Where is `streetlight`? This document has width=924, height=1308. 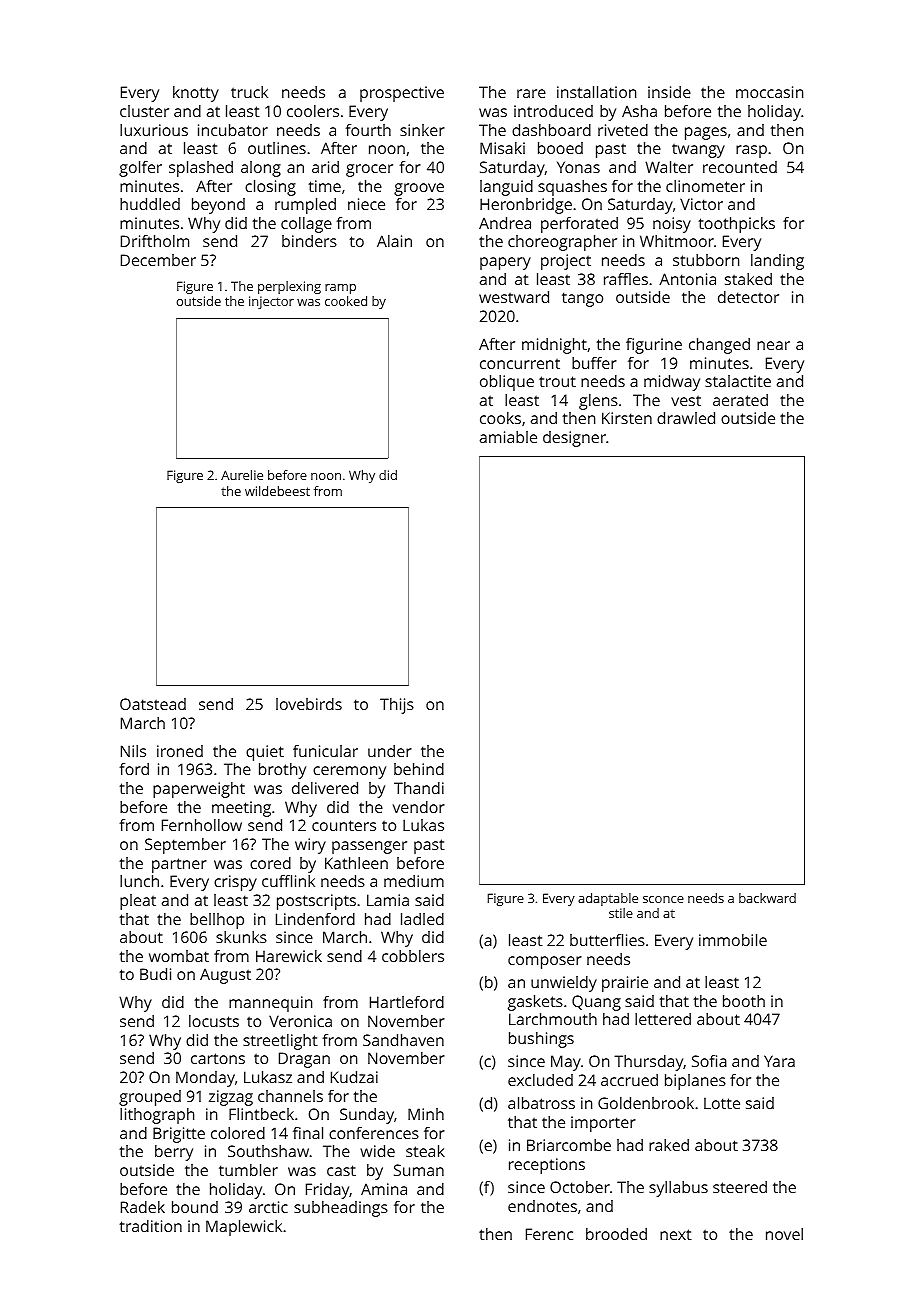
streetlight is located at coordinates (280, 1042).
